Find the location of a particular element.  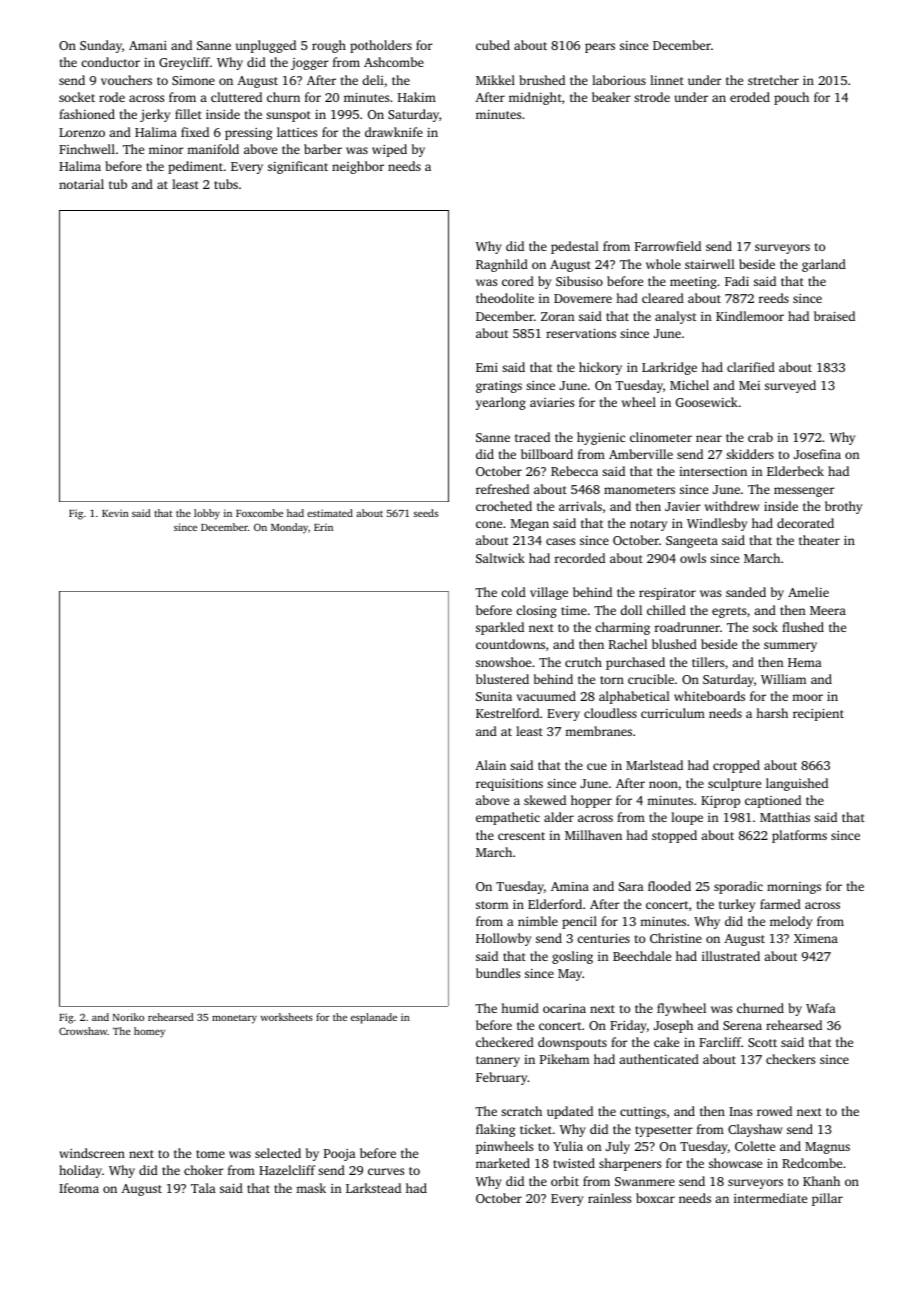

wiped is located at coordinates (389, 150).
